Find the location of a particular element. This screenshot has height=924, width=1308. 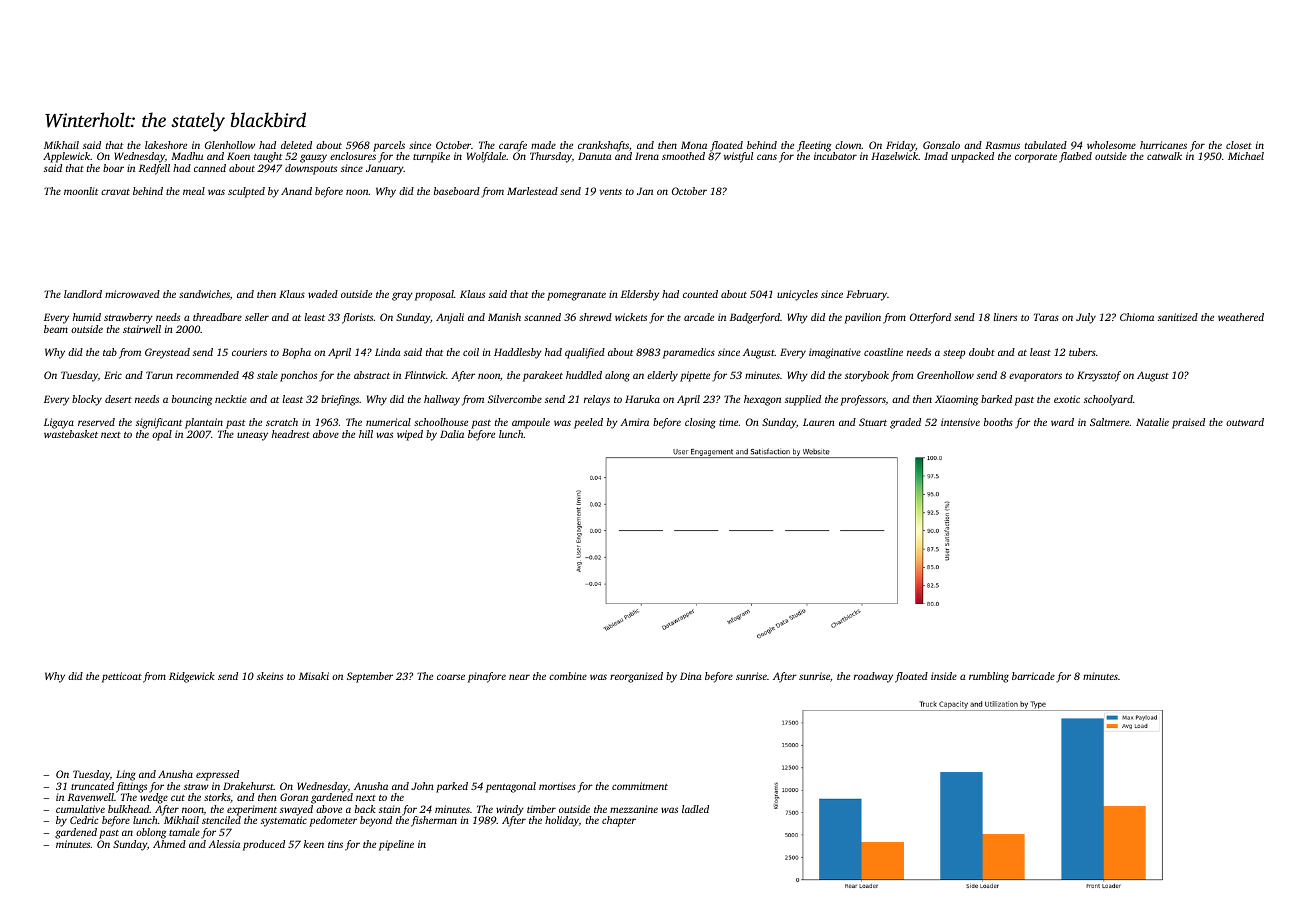

made is located at coordinates (543, 145).
